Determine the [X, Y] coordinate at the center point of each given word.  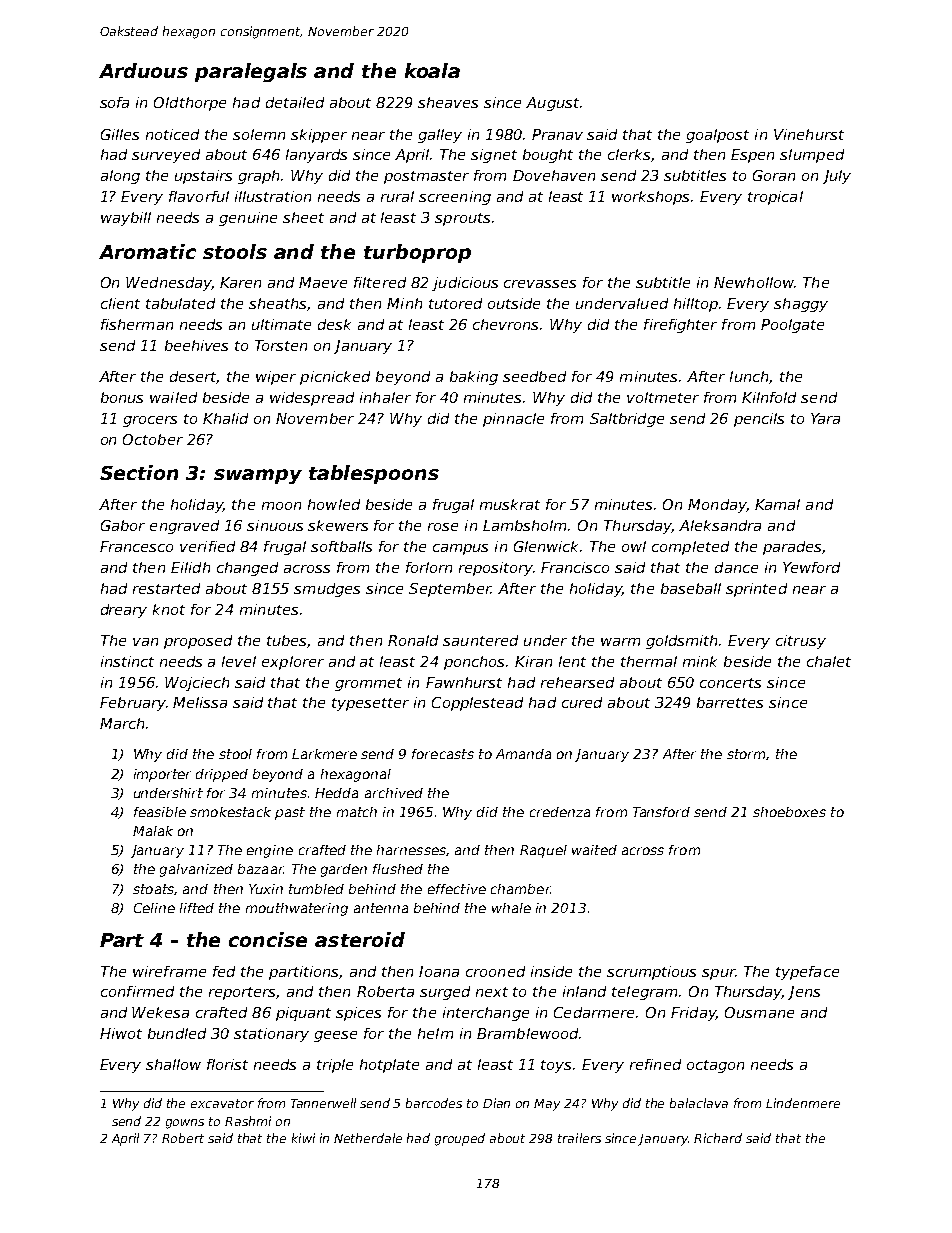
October [153, 439]
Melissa [200, 702]
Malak [153, 831]
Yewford [811, 567]
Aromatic [147, 251]
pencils [759, 420]
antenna [381, 908]
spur [718, 974]
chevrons [505, 324]
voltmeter [663, 397]
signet [494, 156]
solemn [259, 134]
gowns [185, 1124]
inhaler [385, 397]
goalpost [717, 136]
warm [620, 642]
